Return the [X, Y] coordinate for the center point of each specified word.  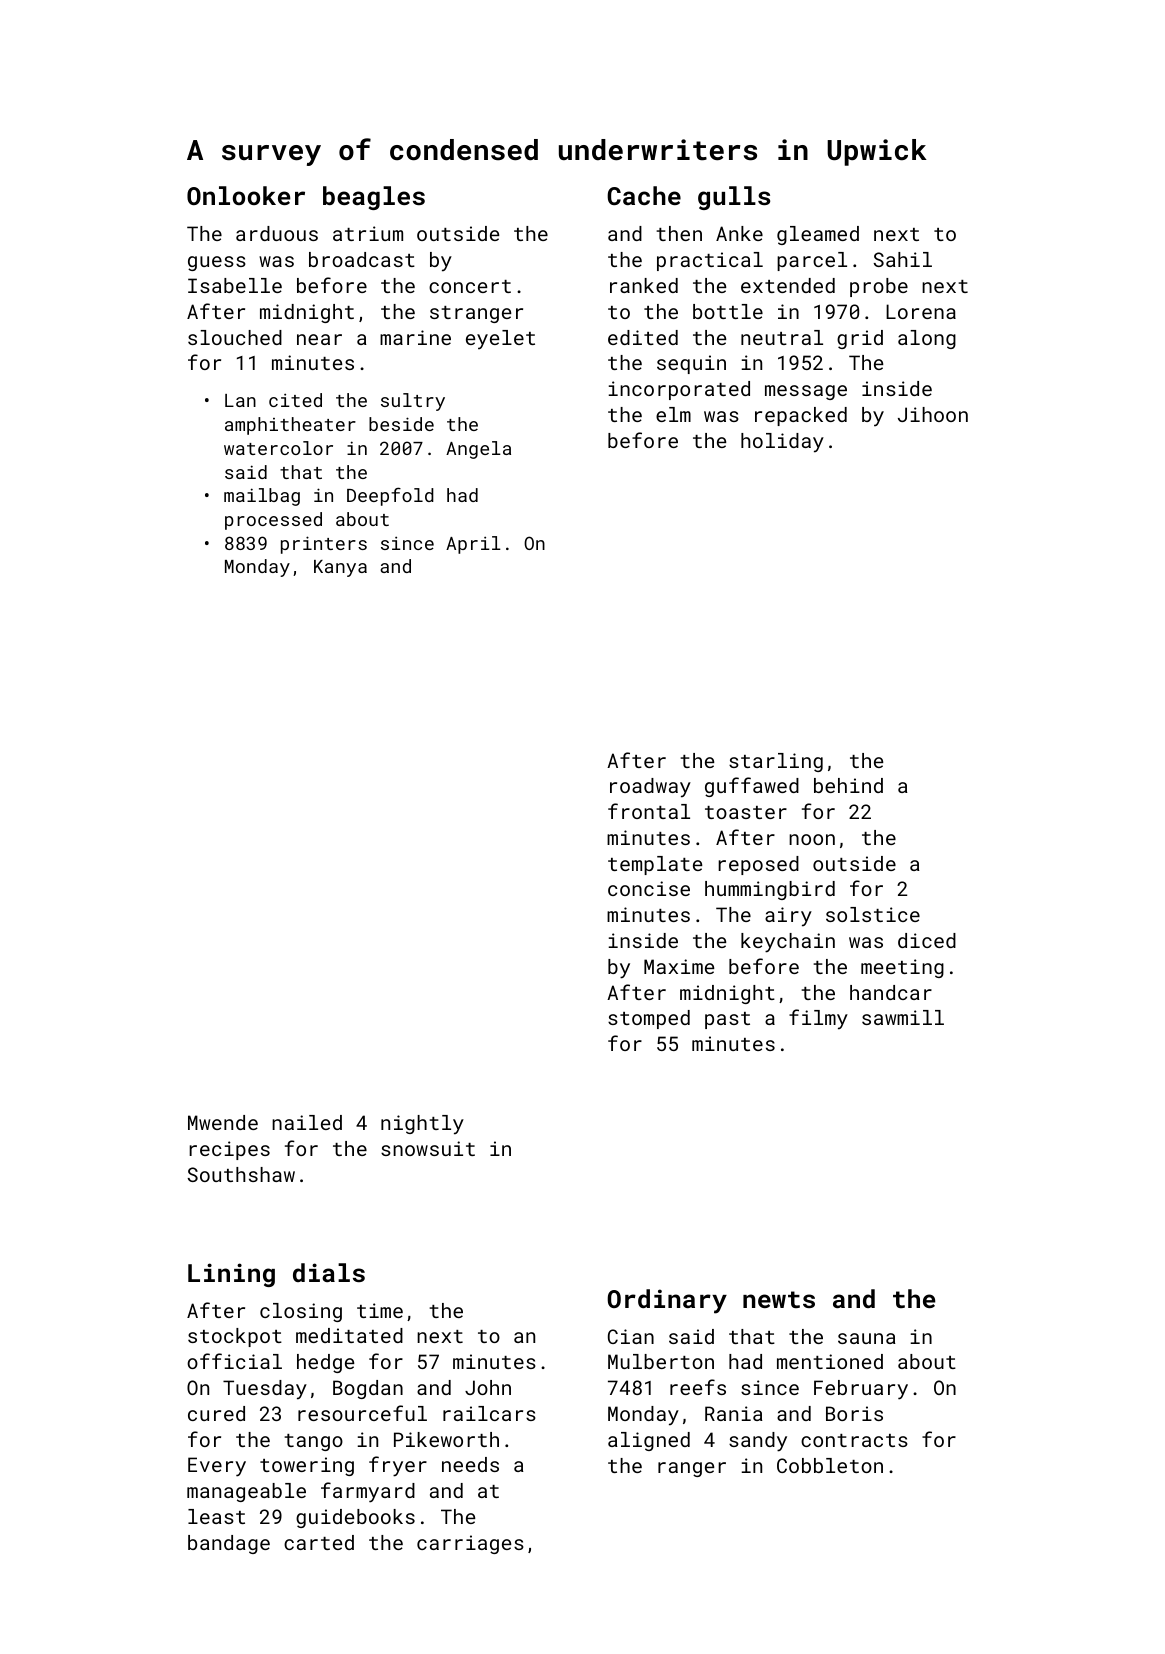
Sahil [903, 259]
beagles [374, 198]
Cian [631, 1336]
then [679, 233]
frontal [649, 811]
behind [848, 785]
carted [319, 1542]
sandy [758, 1442]
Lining [231, 1275]
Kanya [340, 568]
